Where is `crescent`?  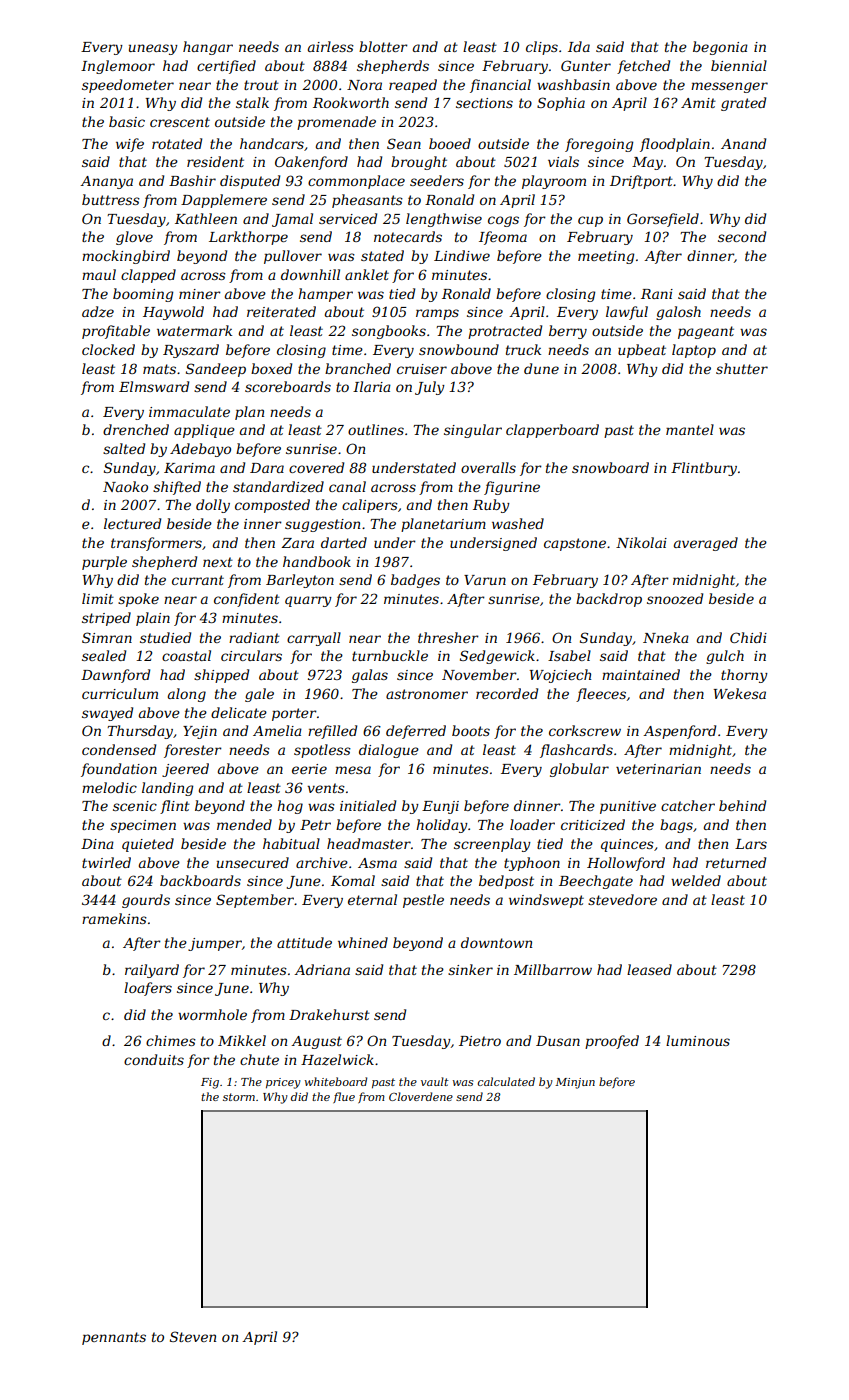 crescent is located at coordinates (180, 122).
